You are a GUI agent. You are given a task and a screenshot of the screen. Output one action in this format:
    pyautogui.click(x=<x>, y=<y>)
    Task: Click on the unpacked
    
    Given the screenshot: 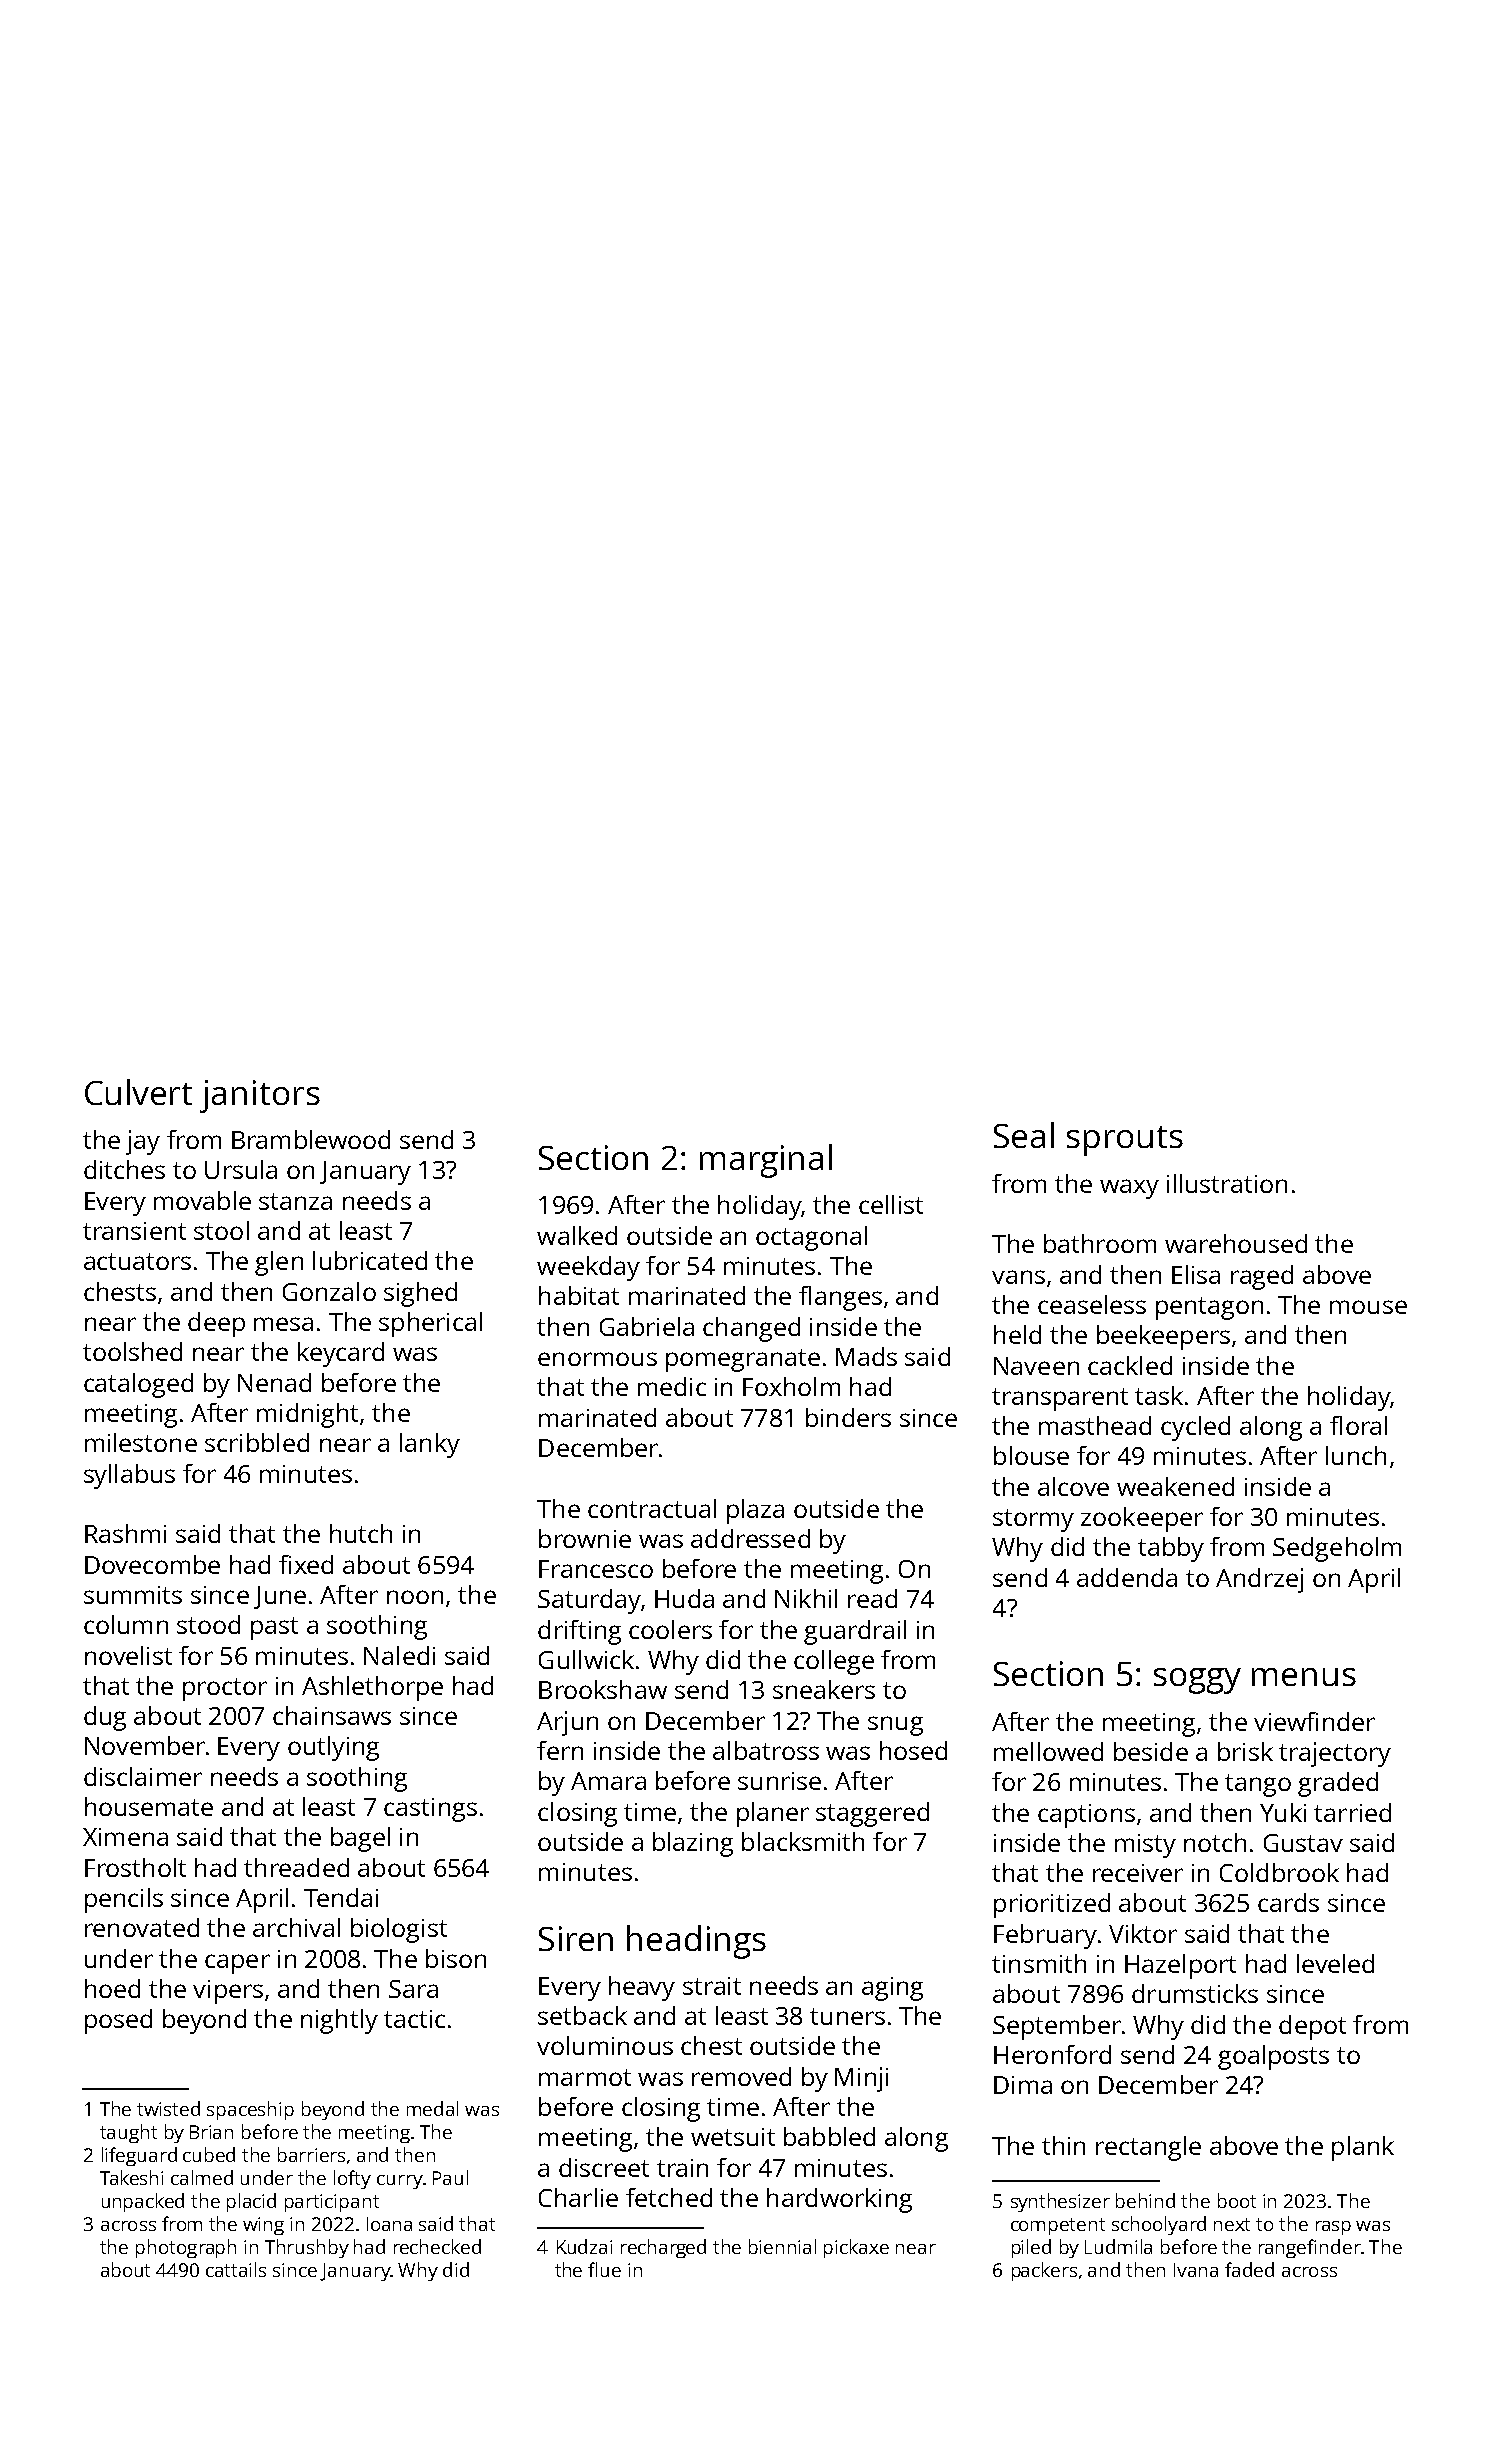 What is the action you would take?
    pyautogui.click(x=143, y=2202)
